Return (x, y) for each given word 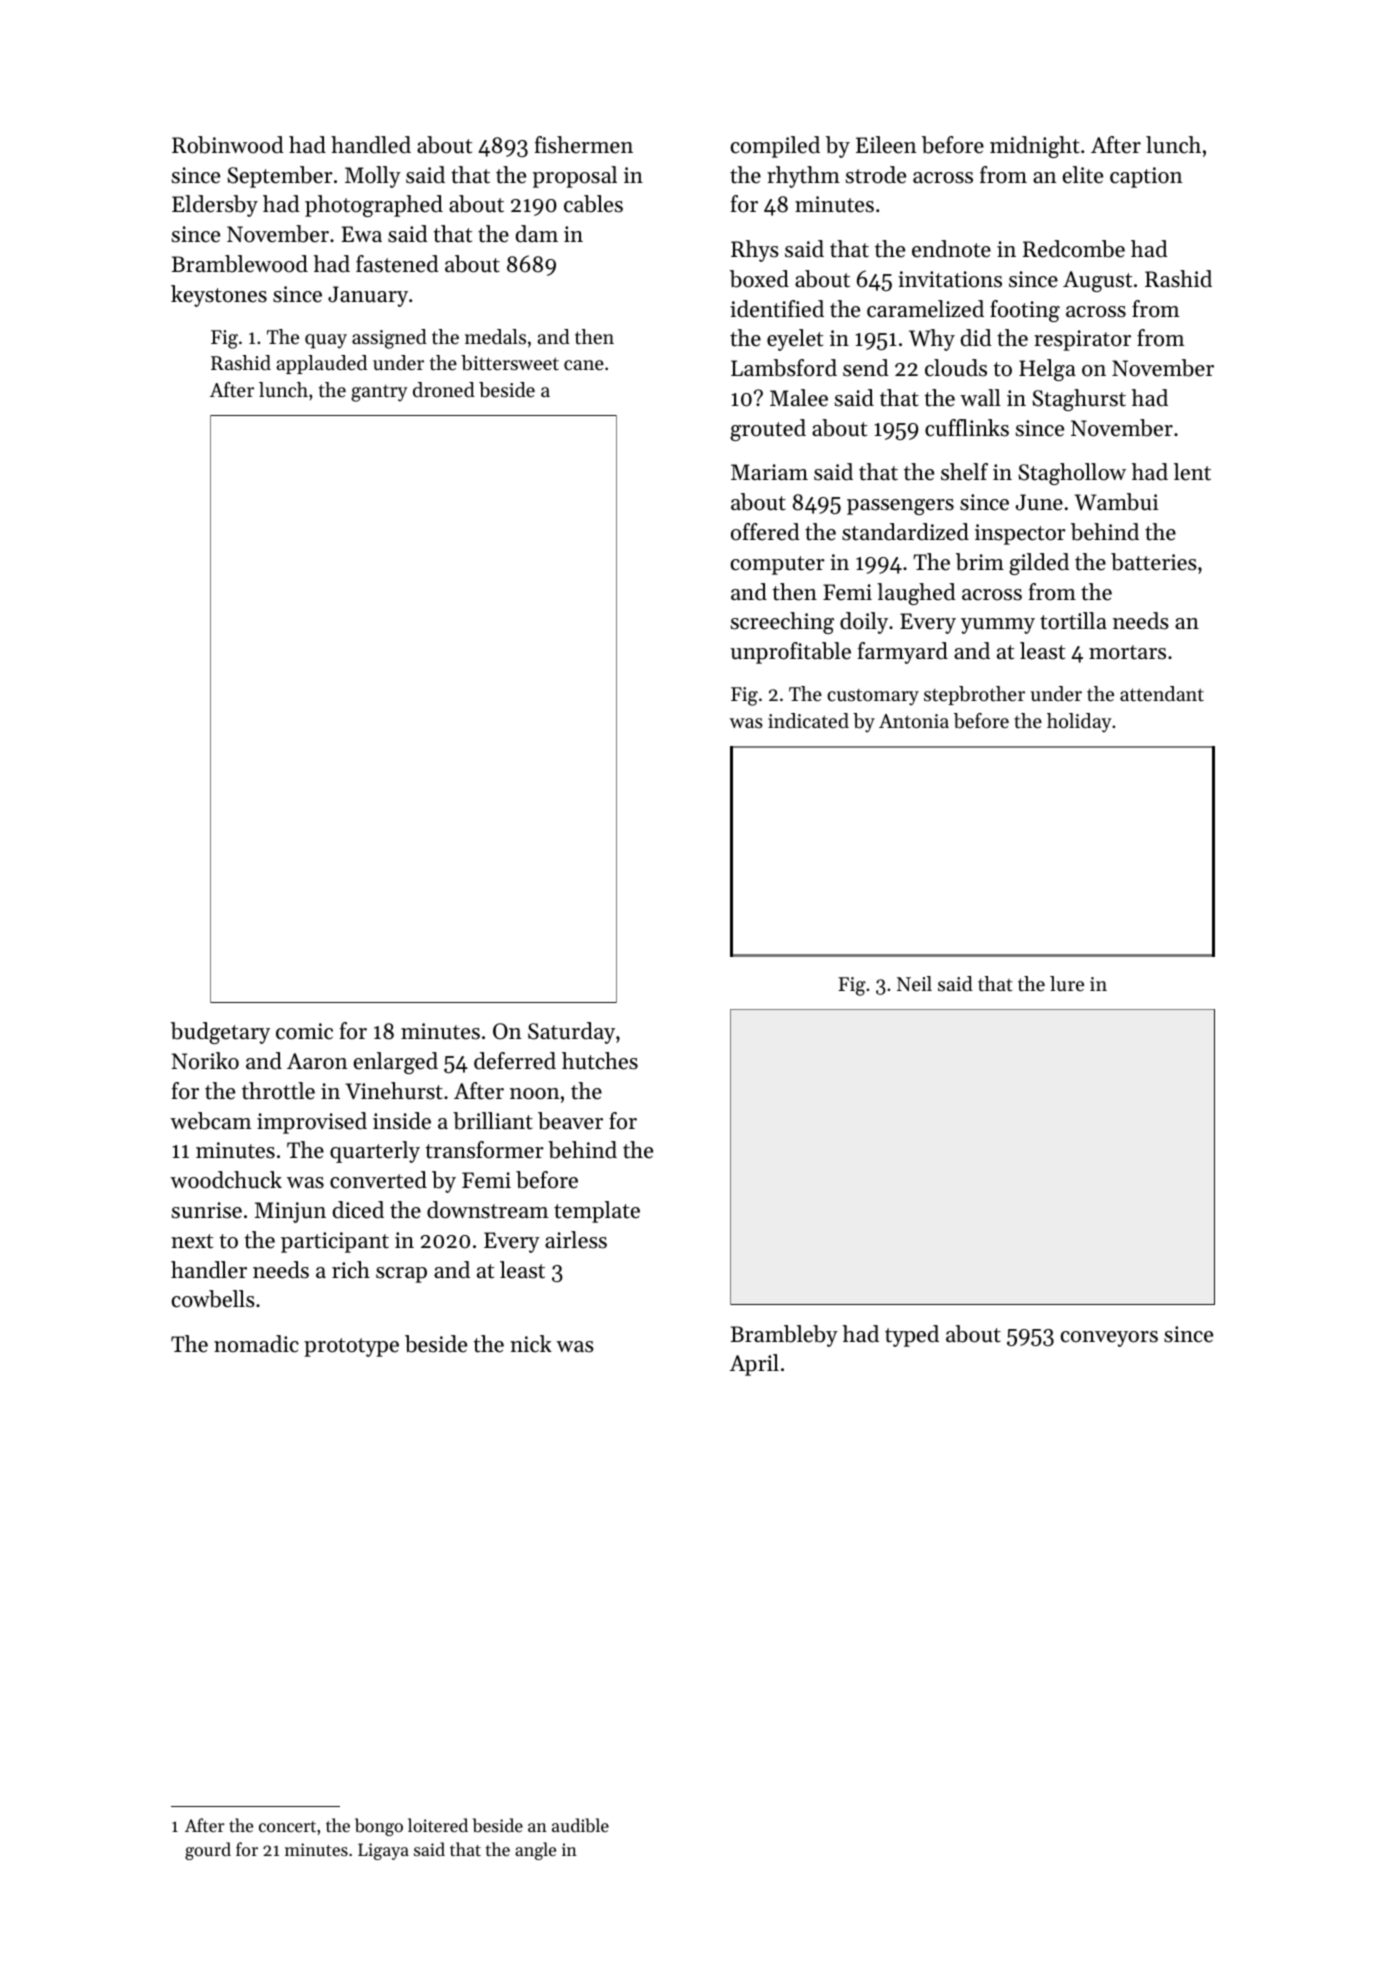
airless (576, 1240)
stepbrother (974, 695)
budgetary (220, 1033)
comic (304, 1031)
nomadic (256, 1344)
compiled (775, 147)
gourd (208, 1851)
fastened (397, 264)
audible (580, 1825)
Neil (914, 984)
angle (535, 1851)
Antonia (914, 721)
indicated (808, 721)
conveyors (1109, 1339)
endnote (951, 249)
